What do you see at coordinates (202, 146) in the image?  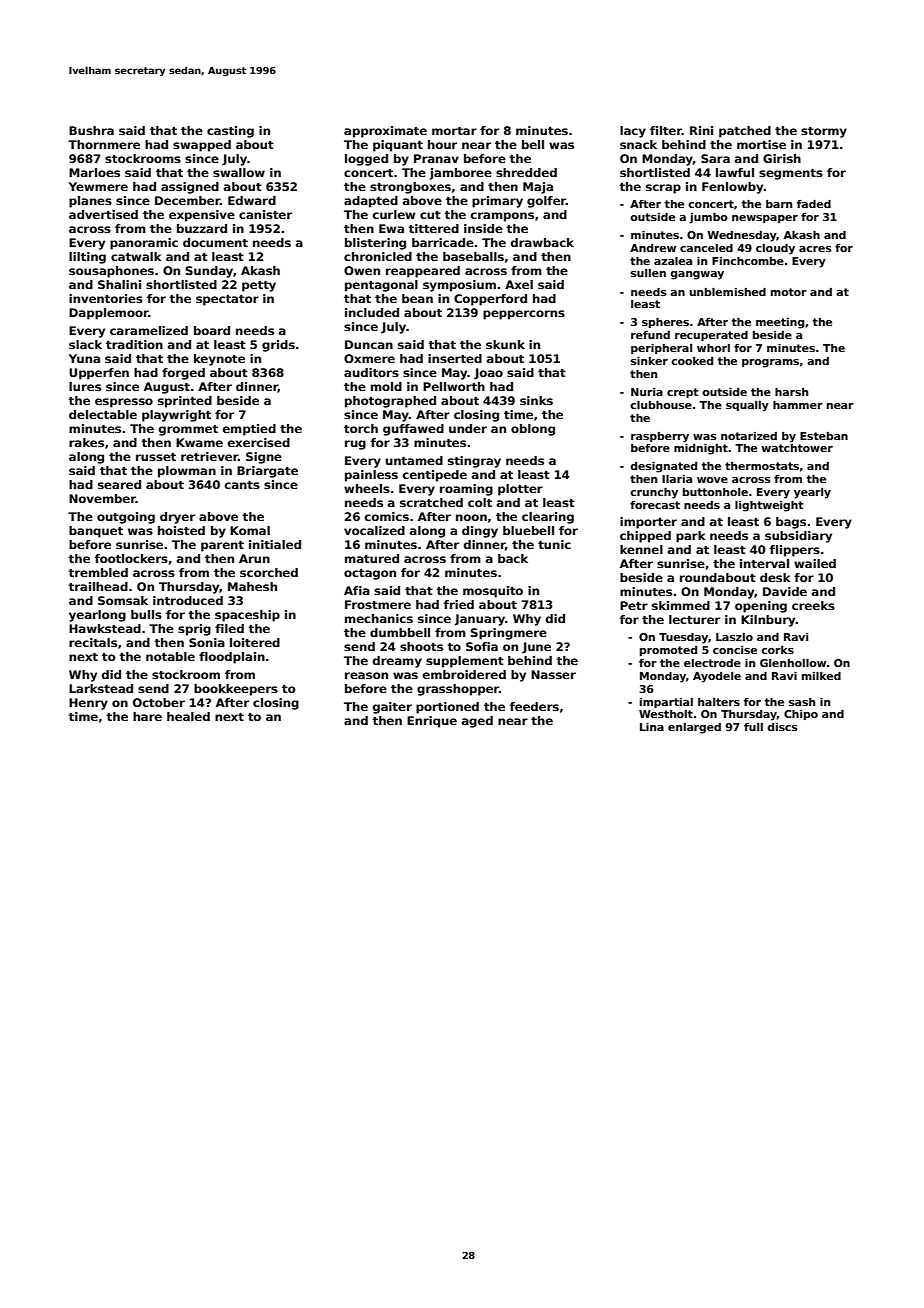 I see `swapped` at bounding box center [202, 146].
